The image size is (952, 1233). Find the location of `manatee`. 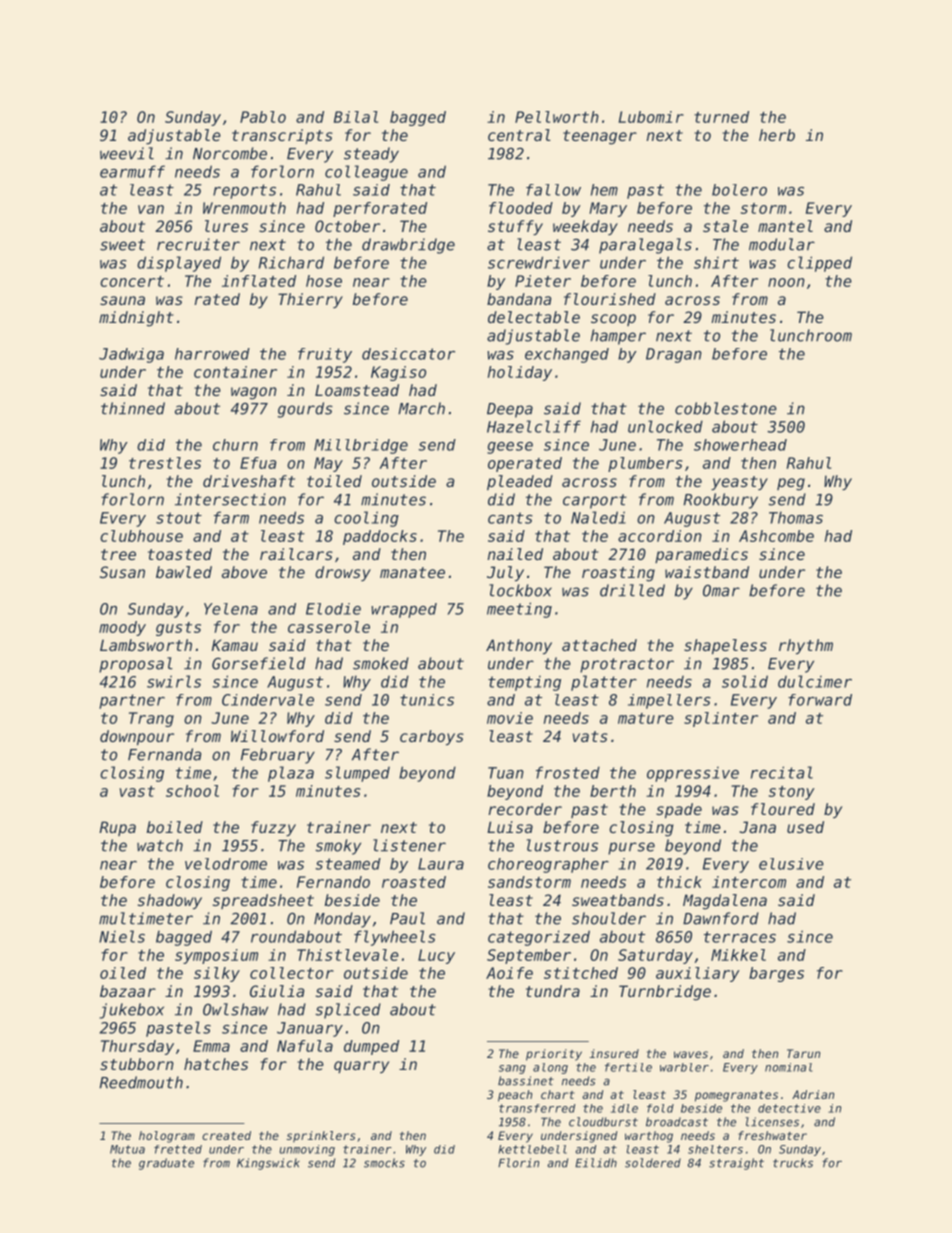

manatee is located at coordinates (412, 572).
